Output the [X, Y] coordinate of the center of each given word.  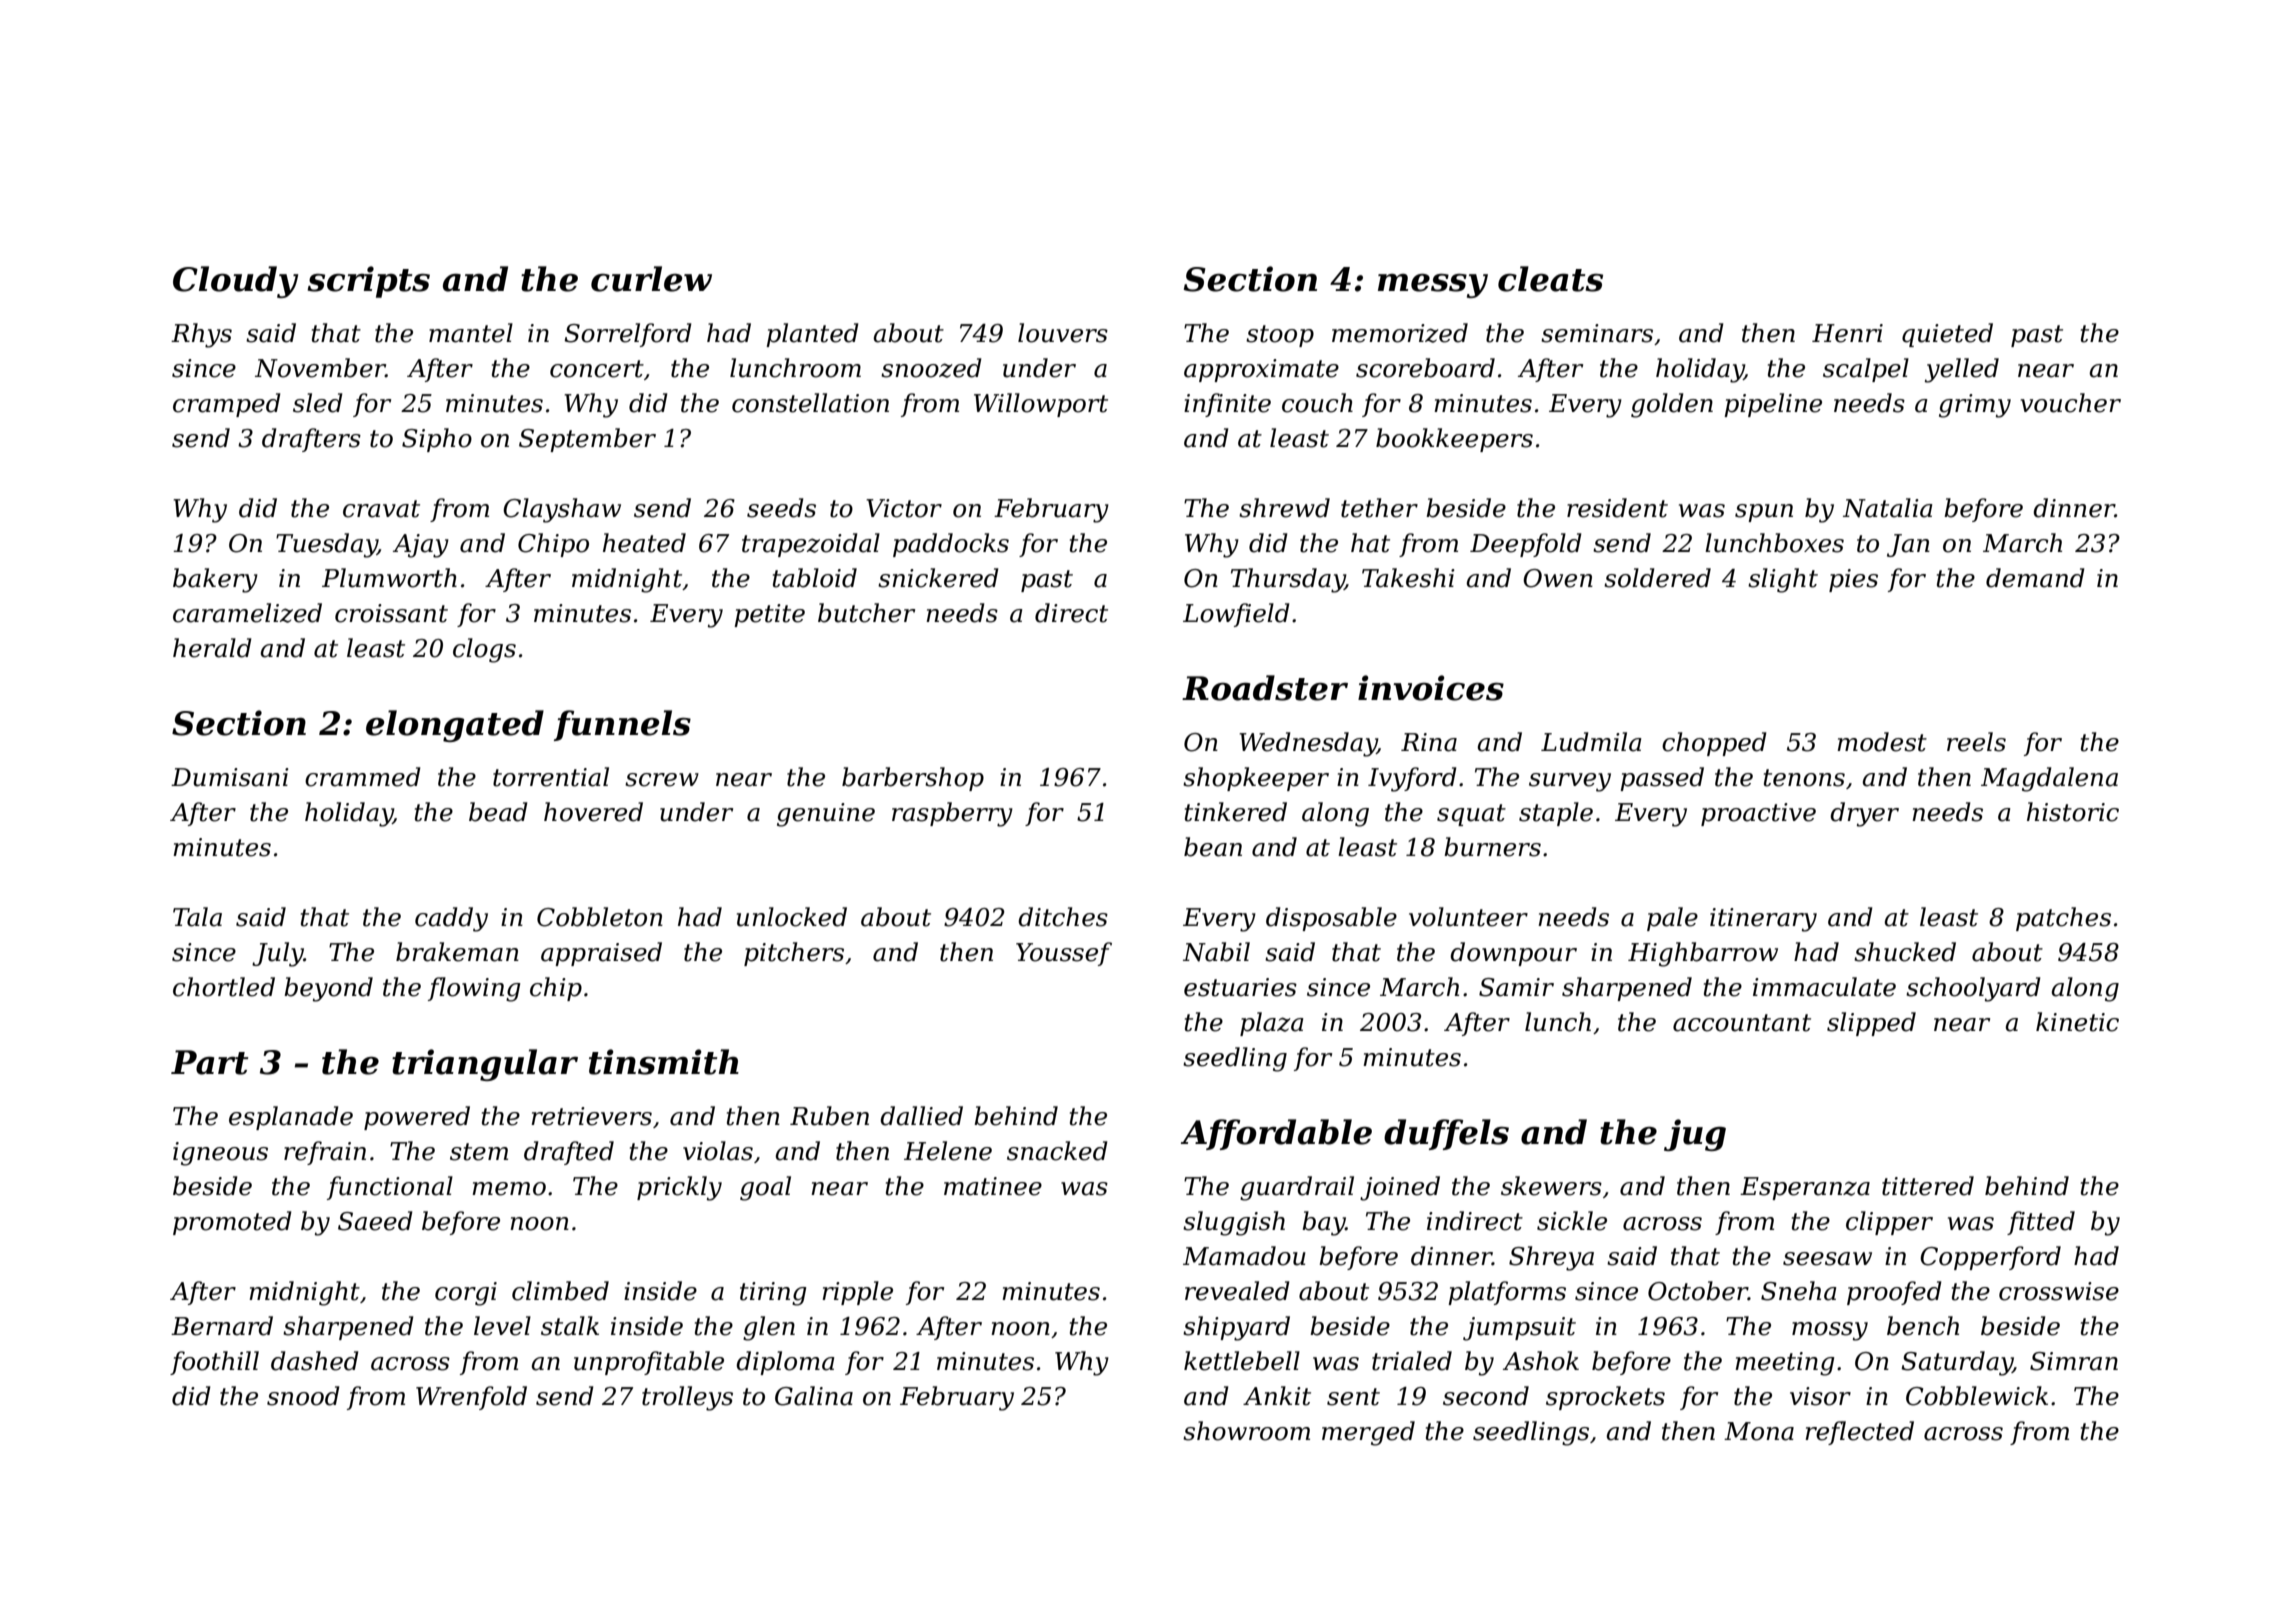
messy [1433, 286]
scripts [368, 282]
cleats [1550, 279]
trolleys [687, 1398]
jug [1695, 1135]
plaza [1272, 1024]
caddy [451, 919]
